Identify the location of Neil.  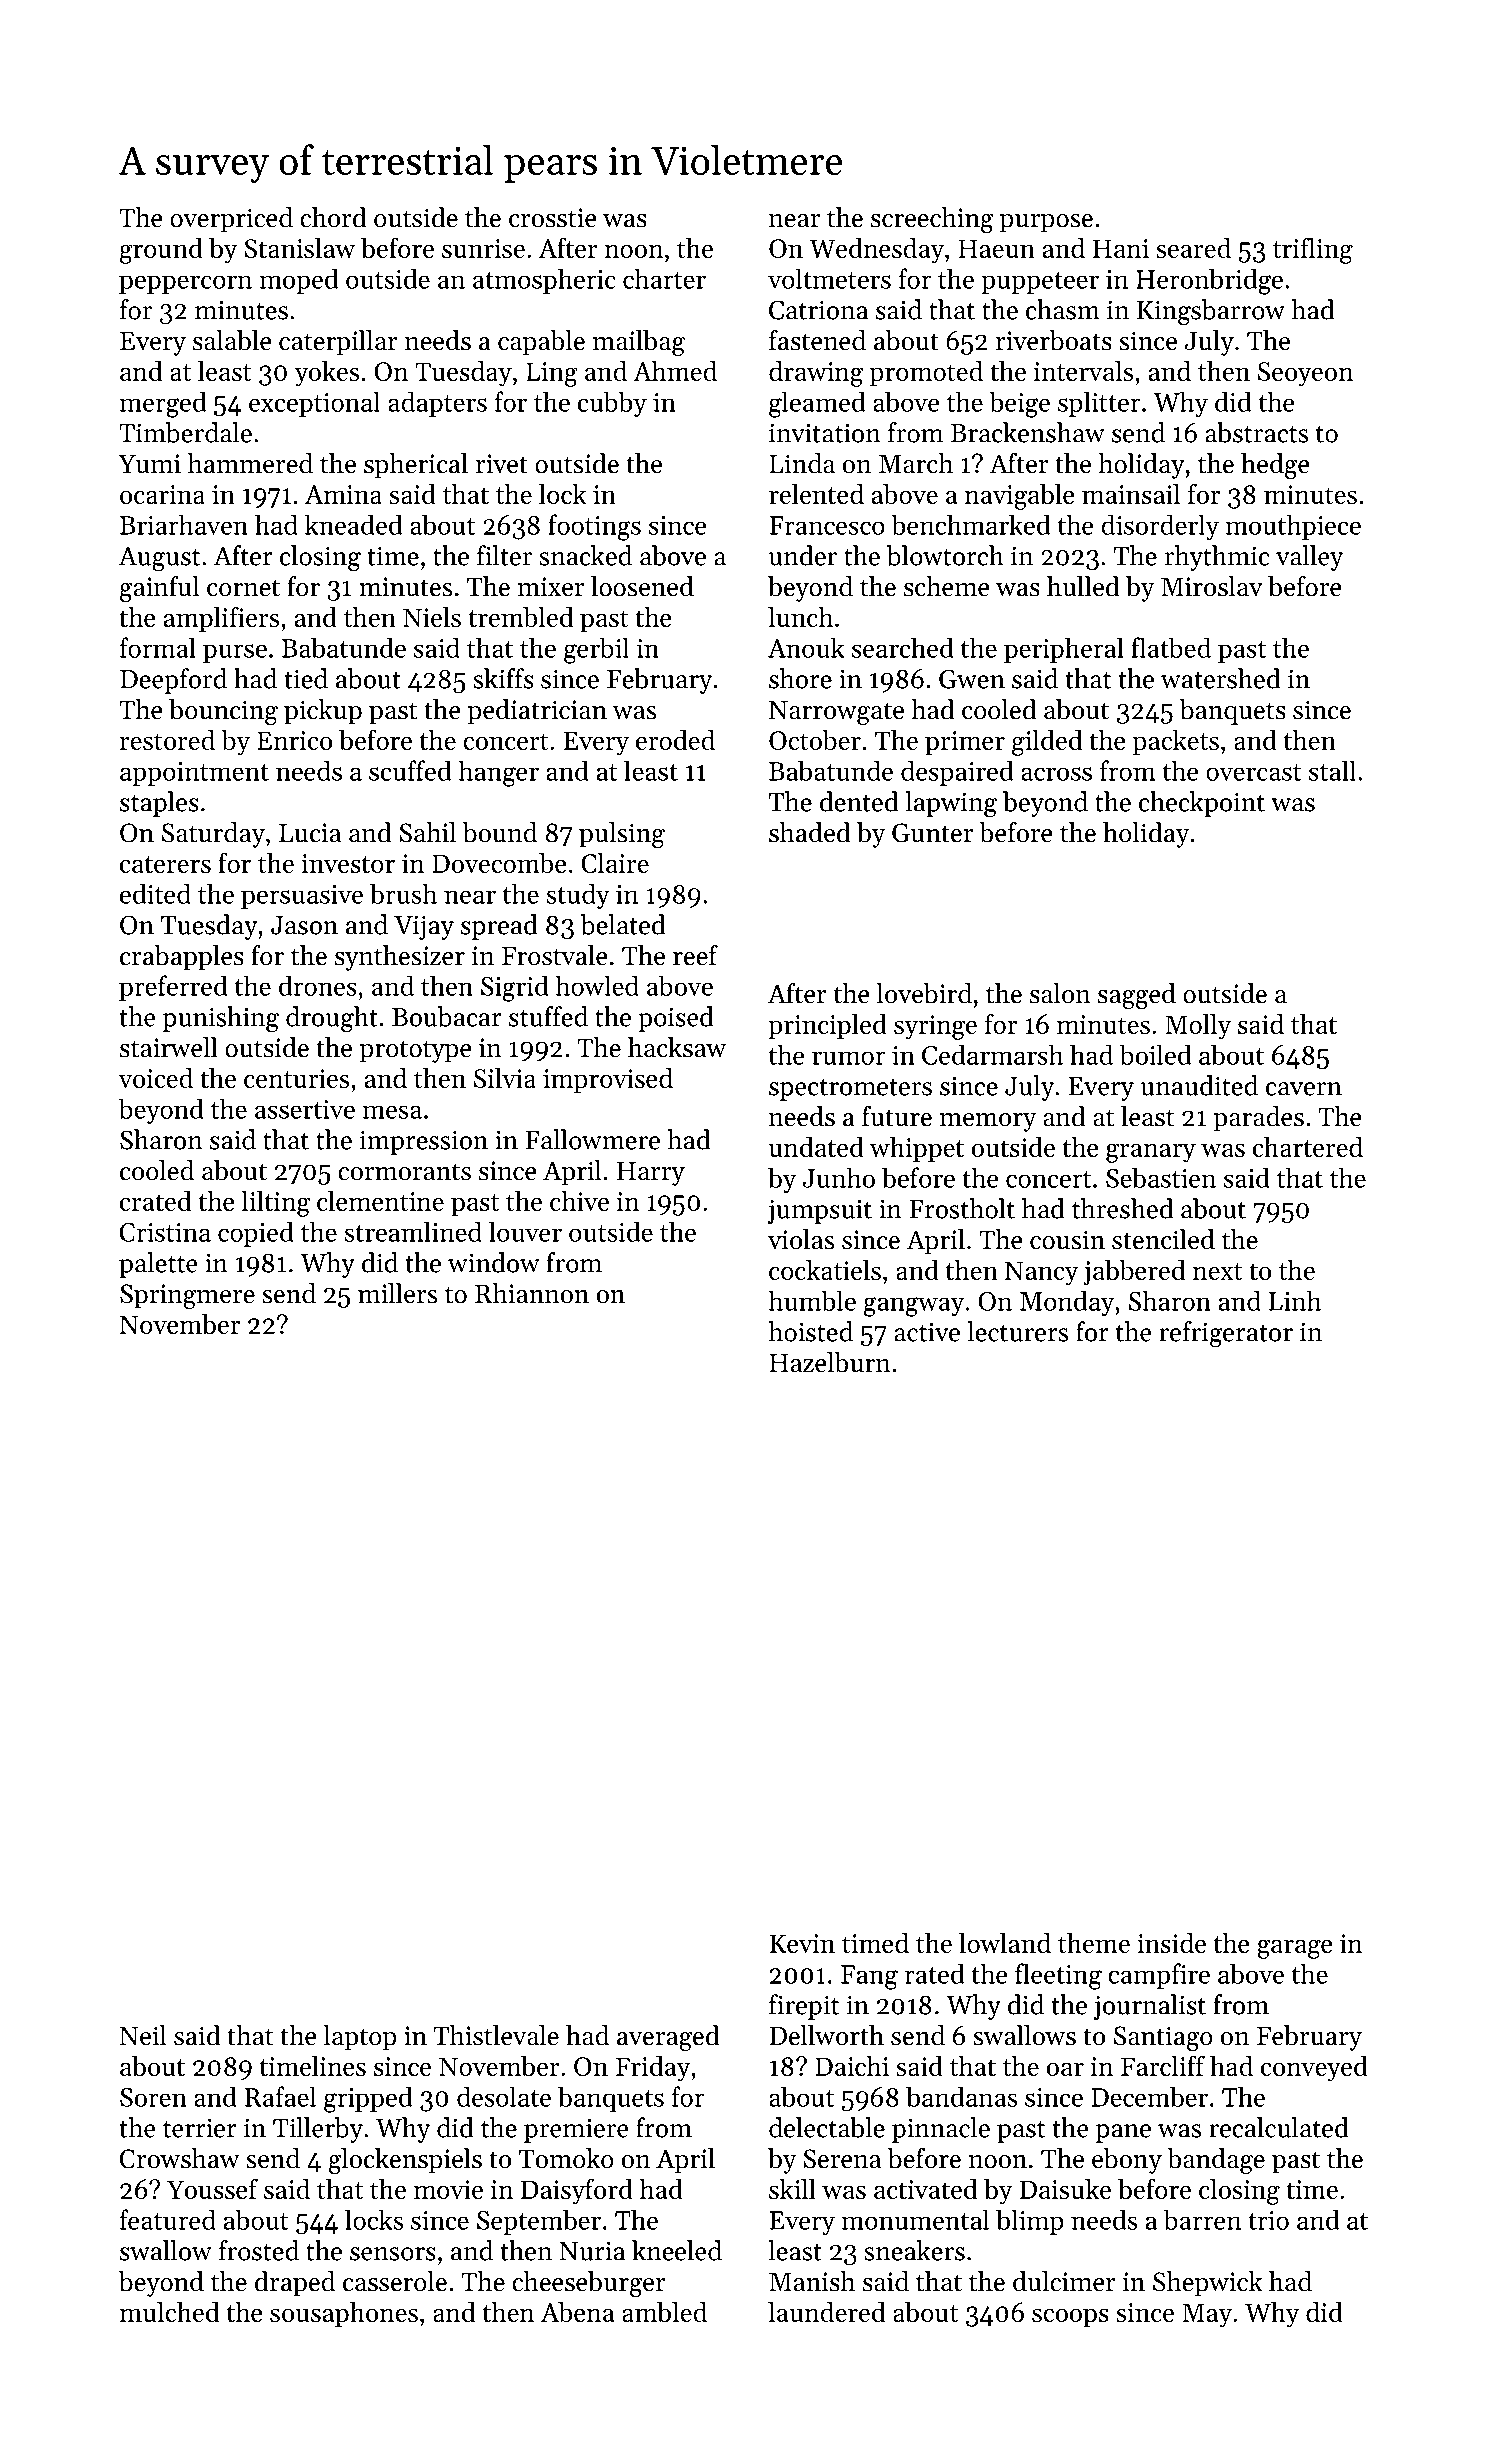
(143, 2035).
